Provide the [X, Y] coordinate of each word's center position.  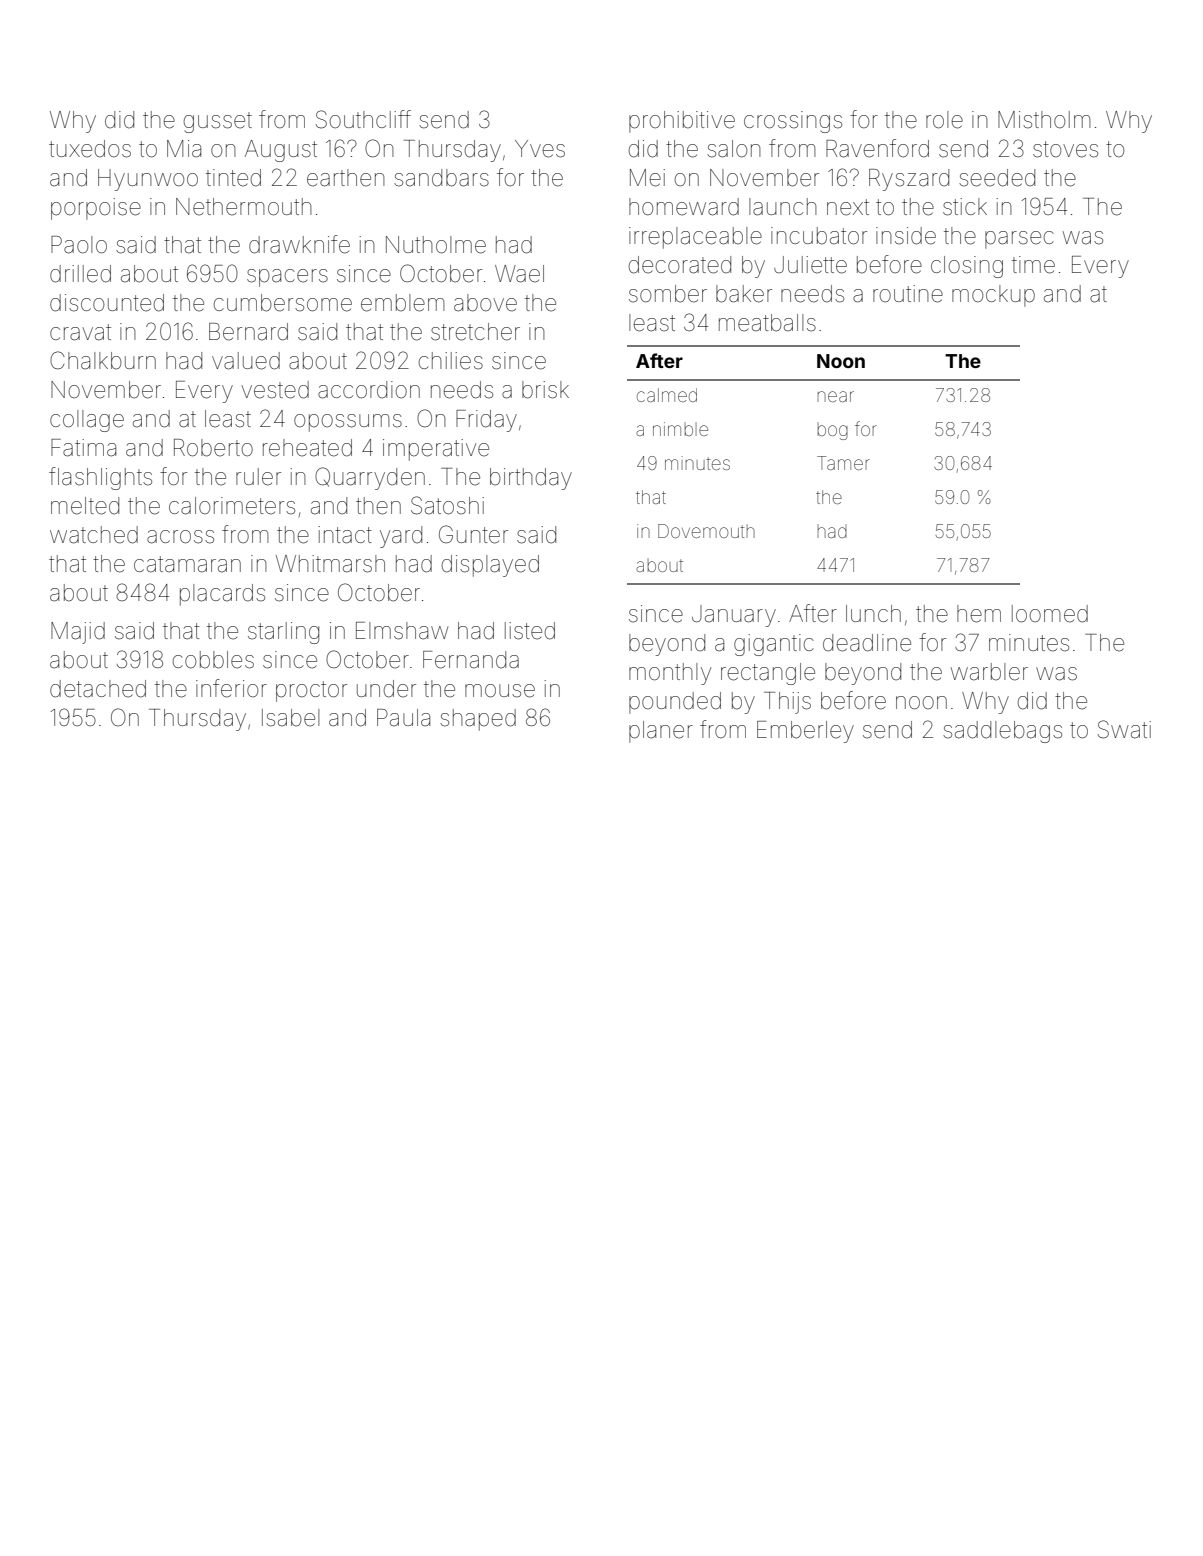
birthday [531, 479]
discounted [107, 303]
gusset [218, 122]
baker [744, 294]
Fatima [83, 448]
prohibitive [682, 122]
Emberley [805, 732]
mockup [993, 296]
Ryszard [909, 180]
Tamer [843, 463]
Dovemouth [706, 531]
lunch [873, 613]
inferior [231, 688]
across [180, 537]
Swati [1124, 729]
